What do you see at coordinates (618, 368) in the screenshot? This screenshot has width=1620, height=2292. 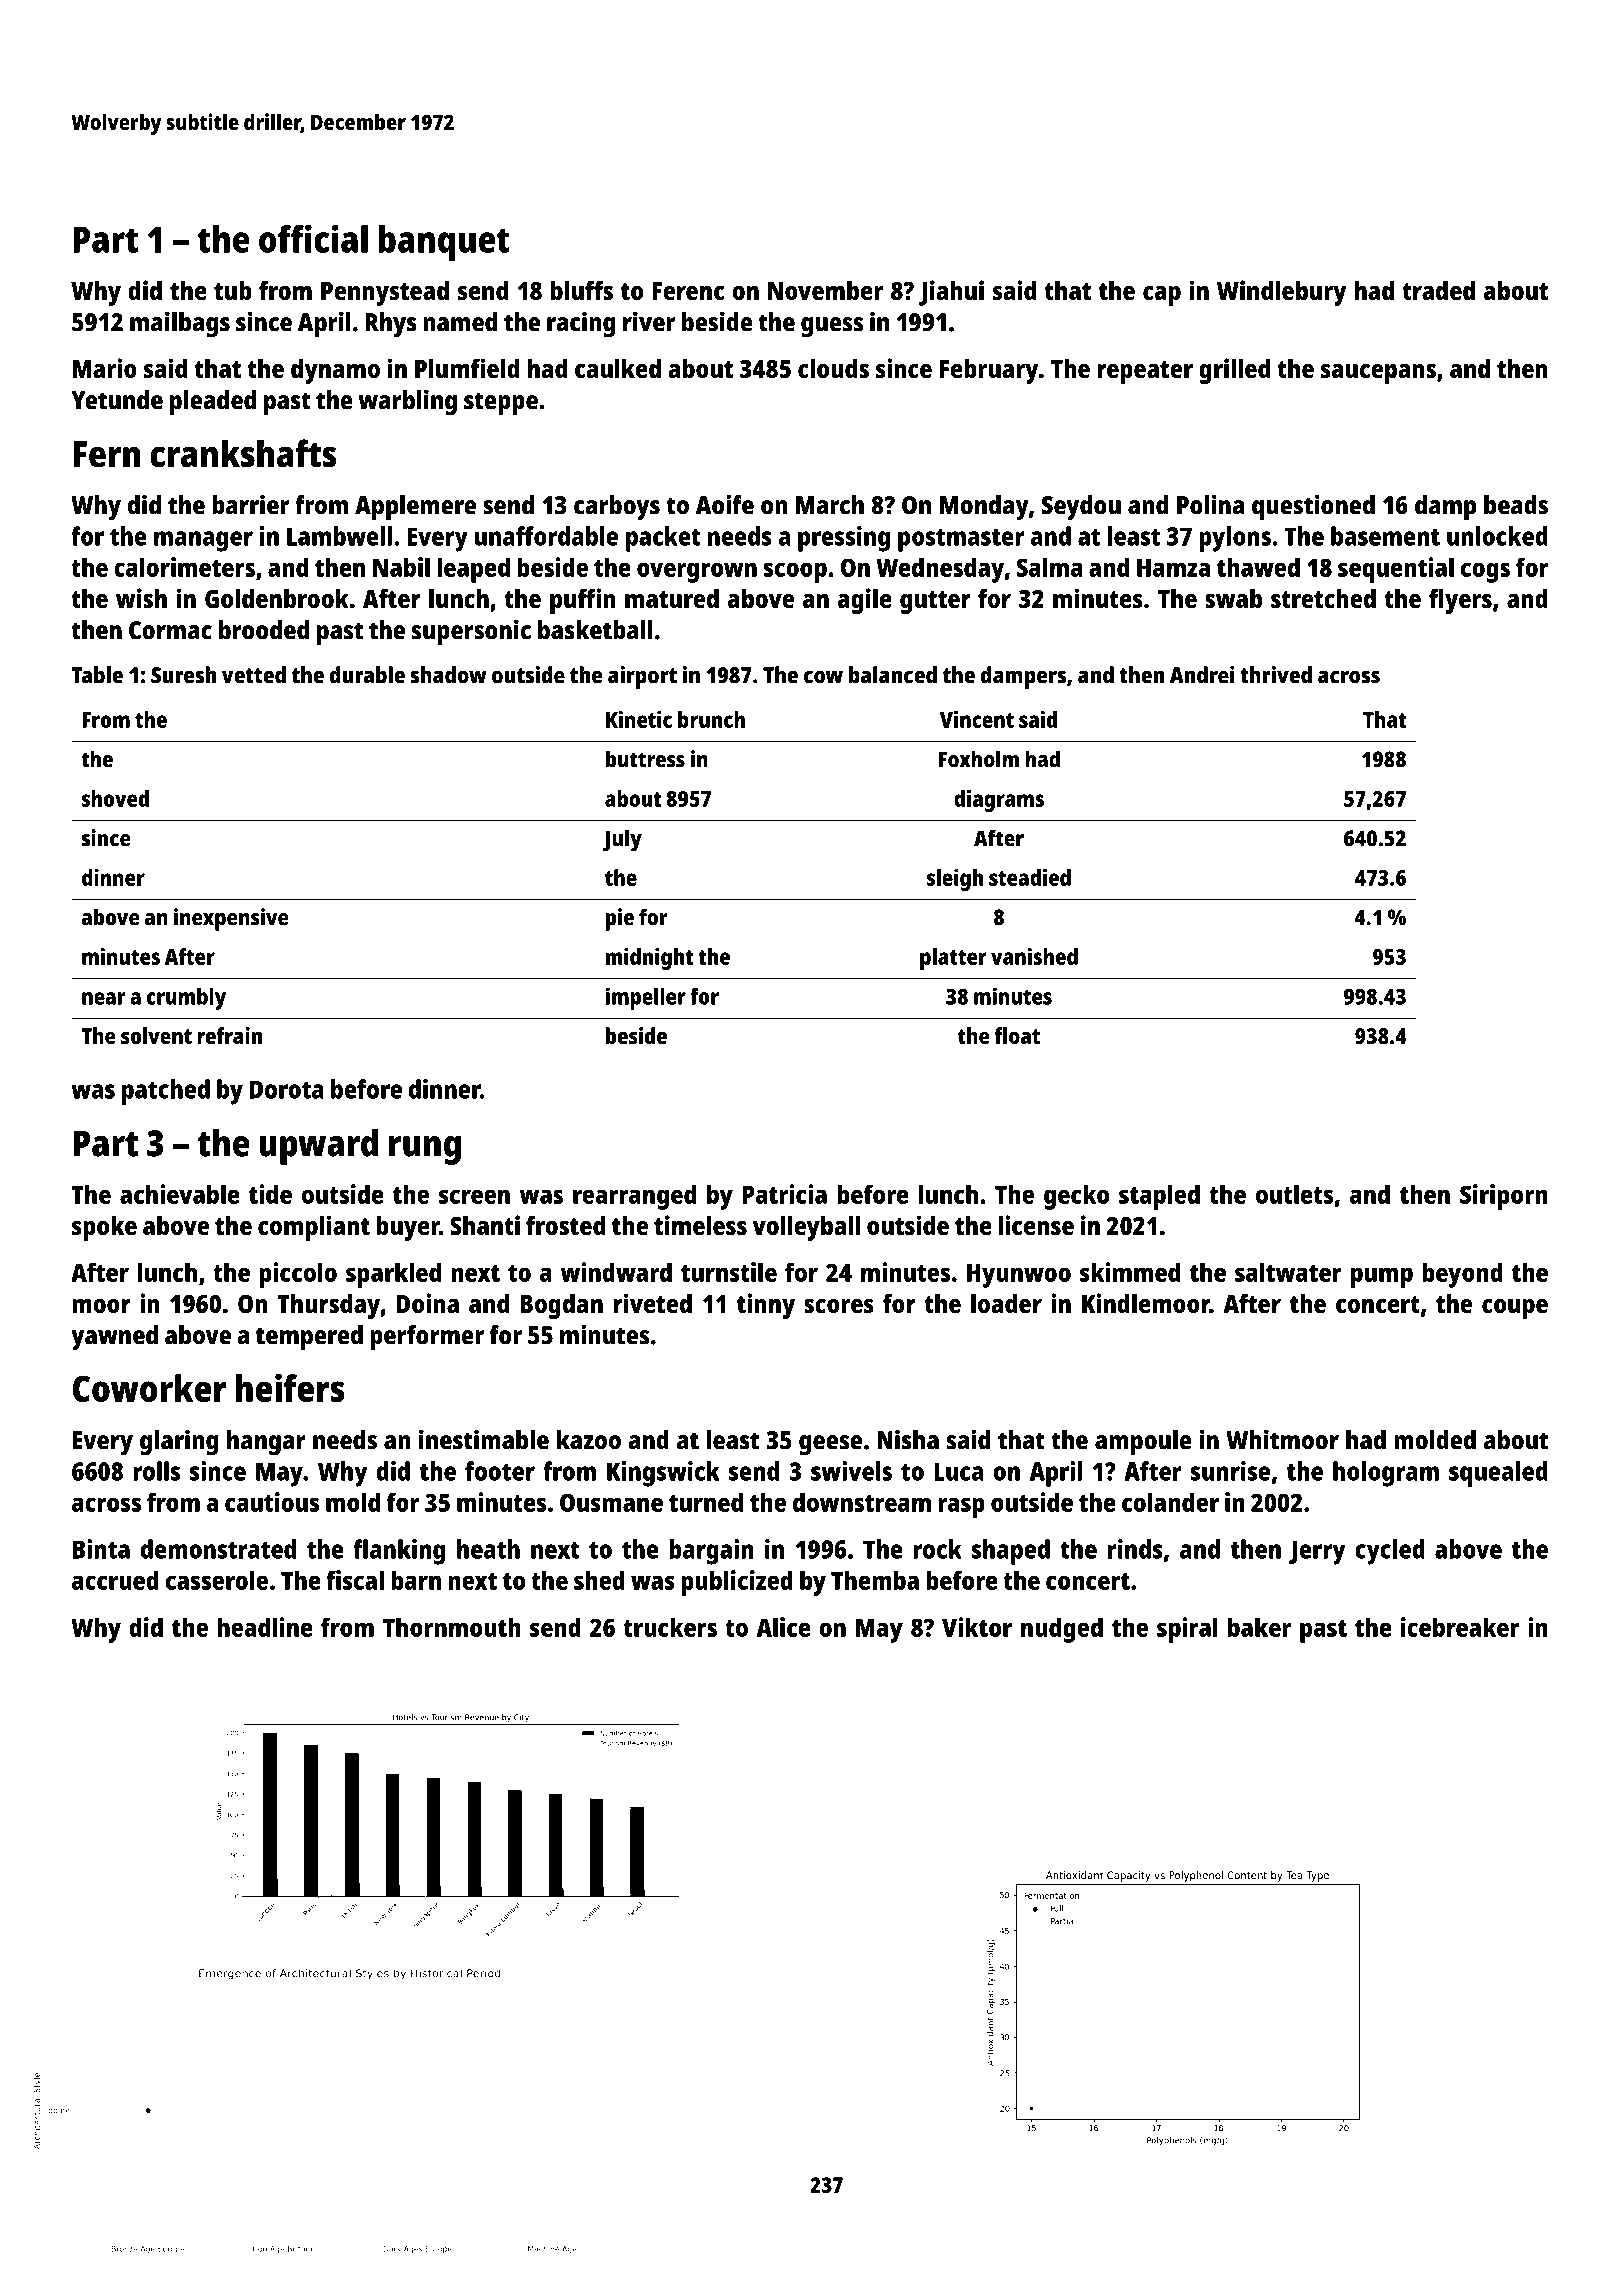 I see `caulked` at bounding box center [618, 368].
